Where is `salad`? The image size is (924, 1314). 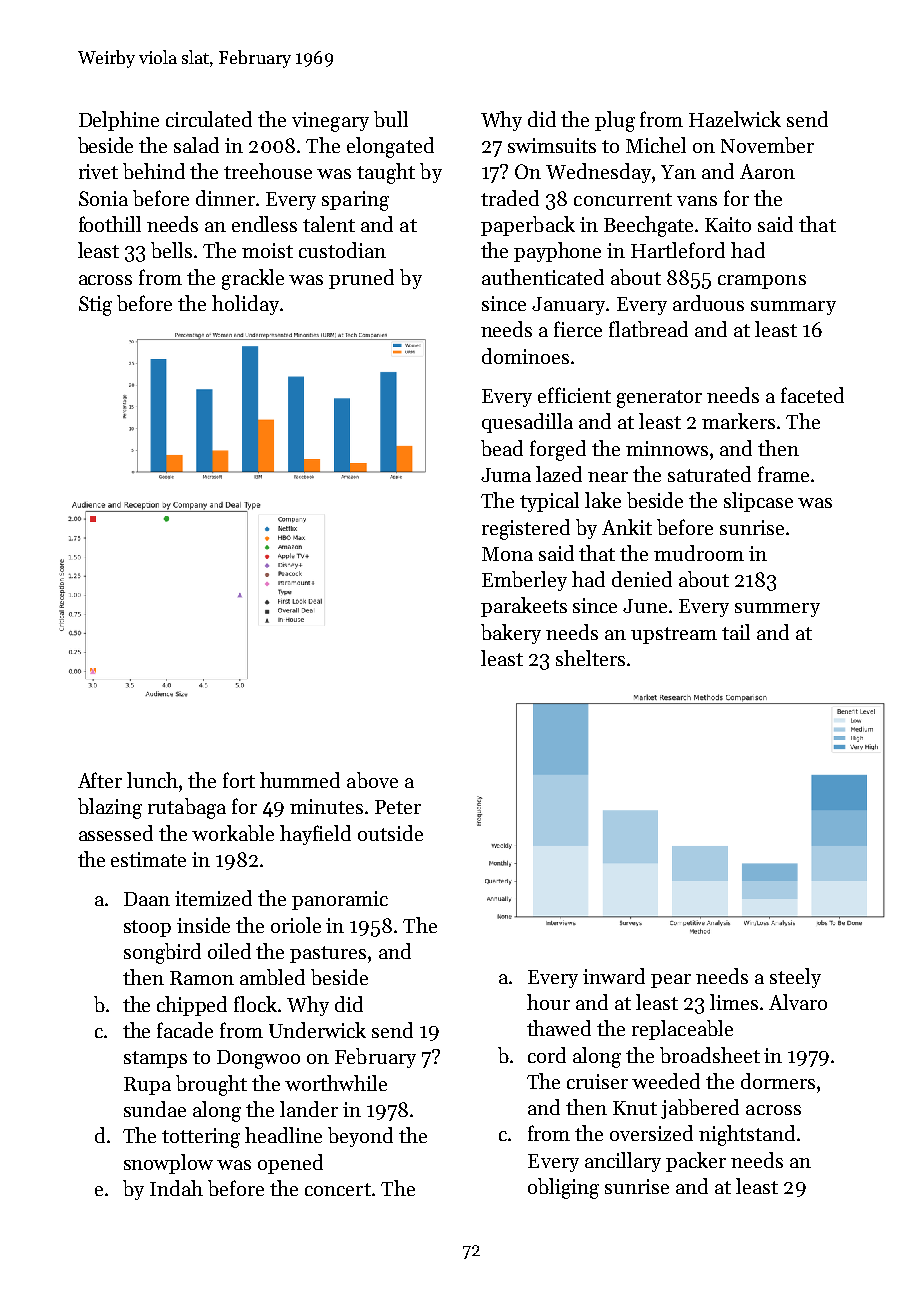
salad is located at coordinates (196, 145).
